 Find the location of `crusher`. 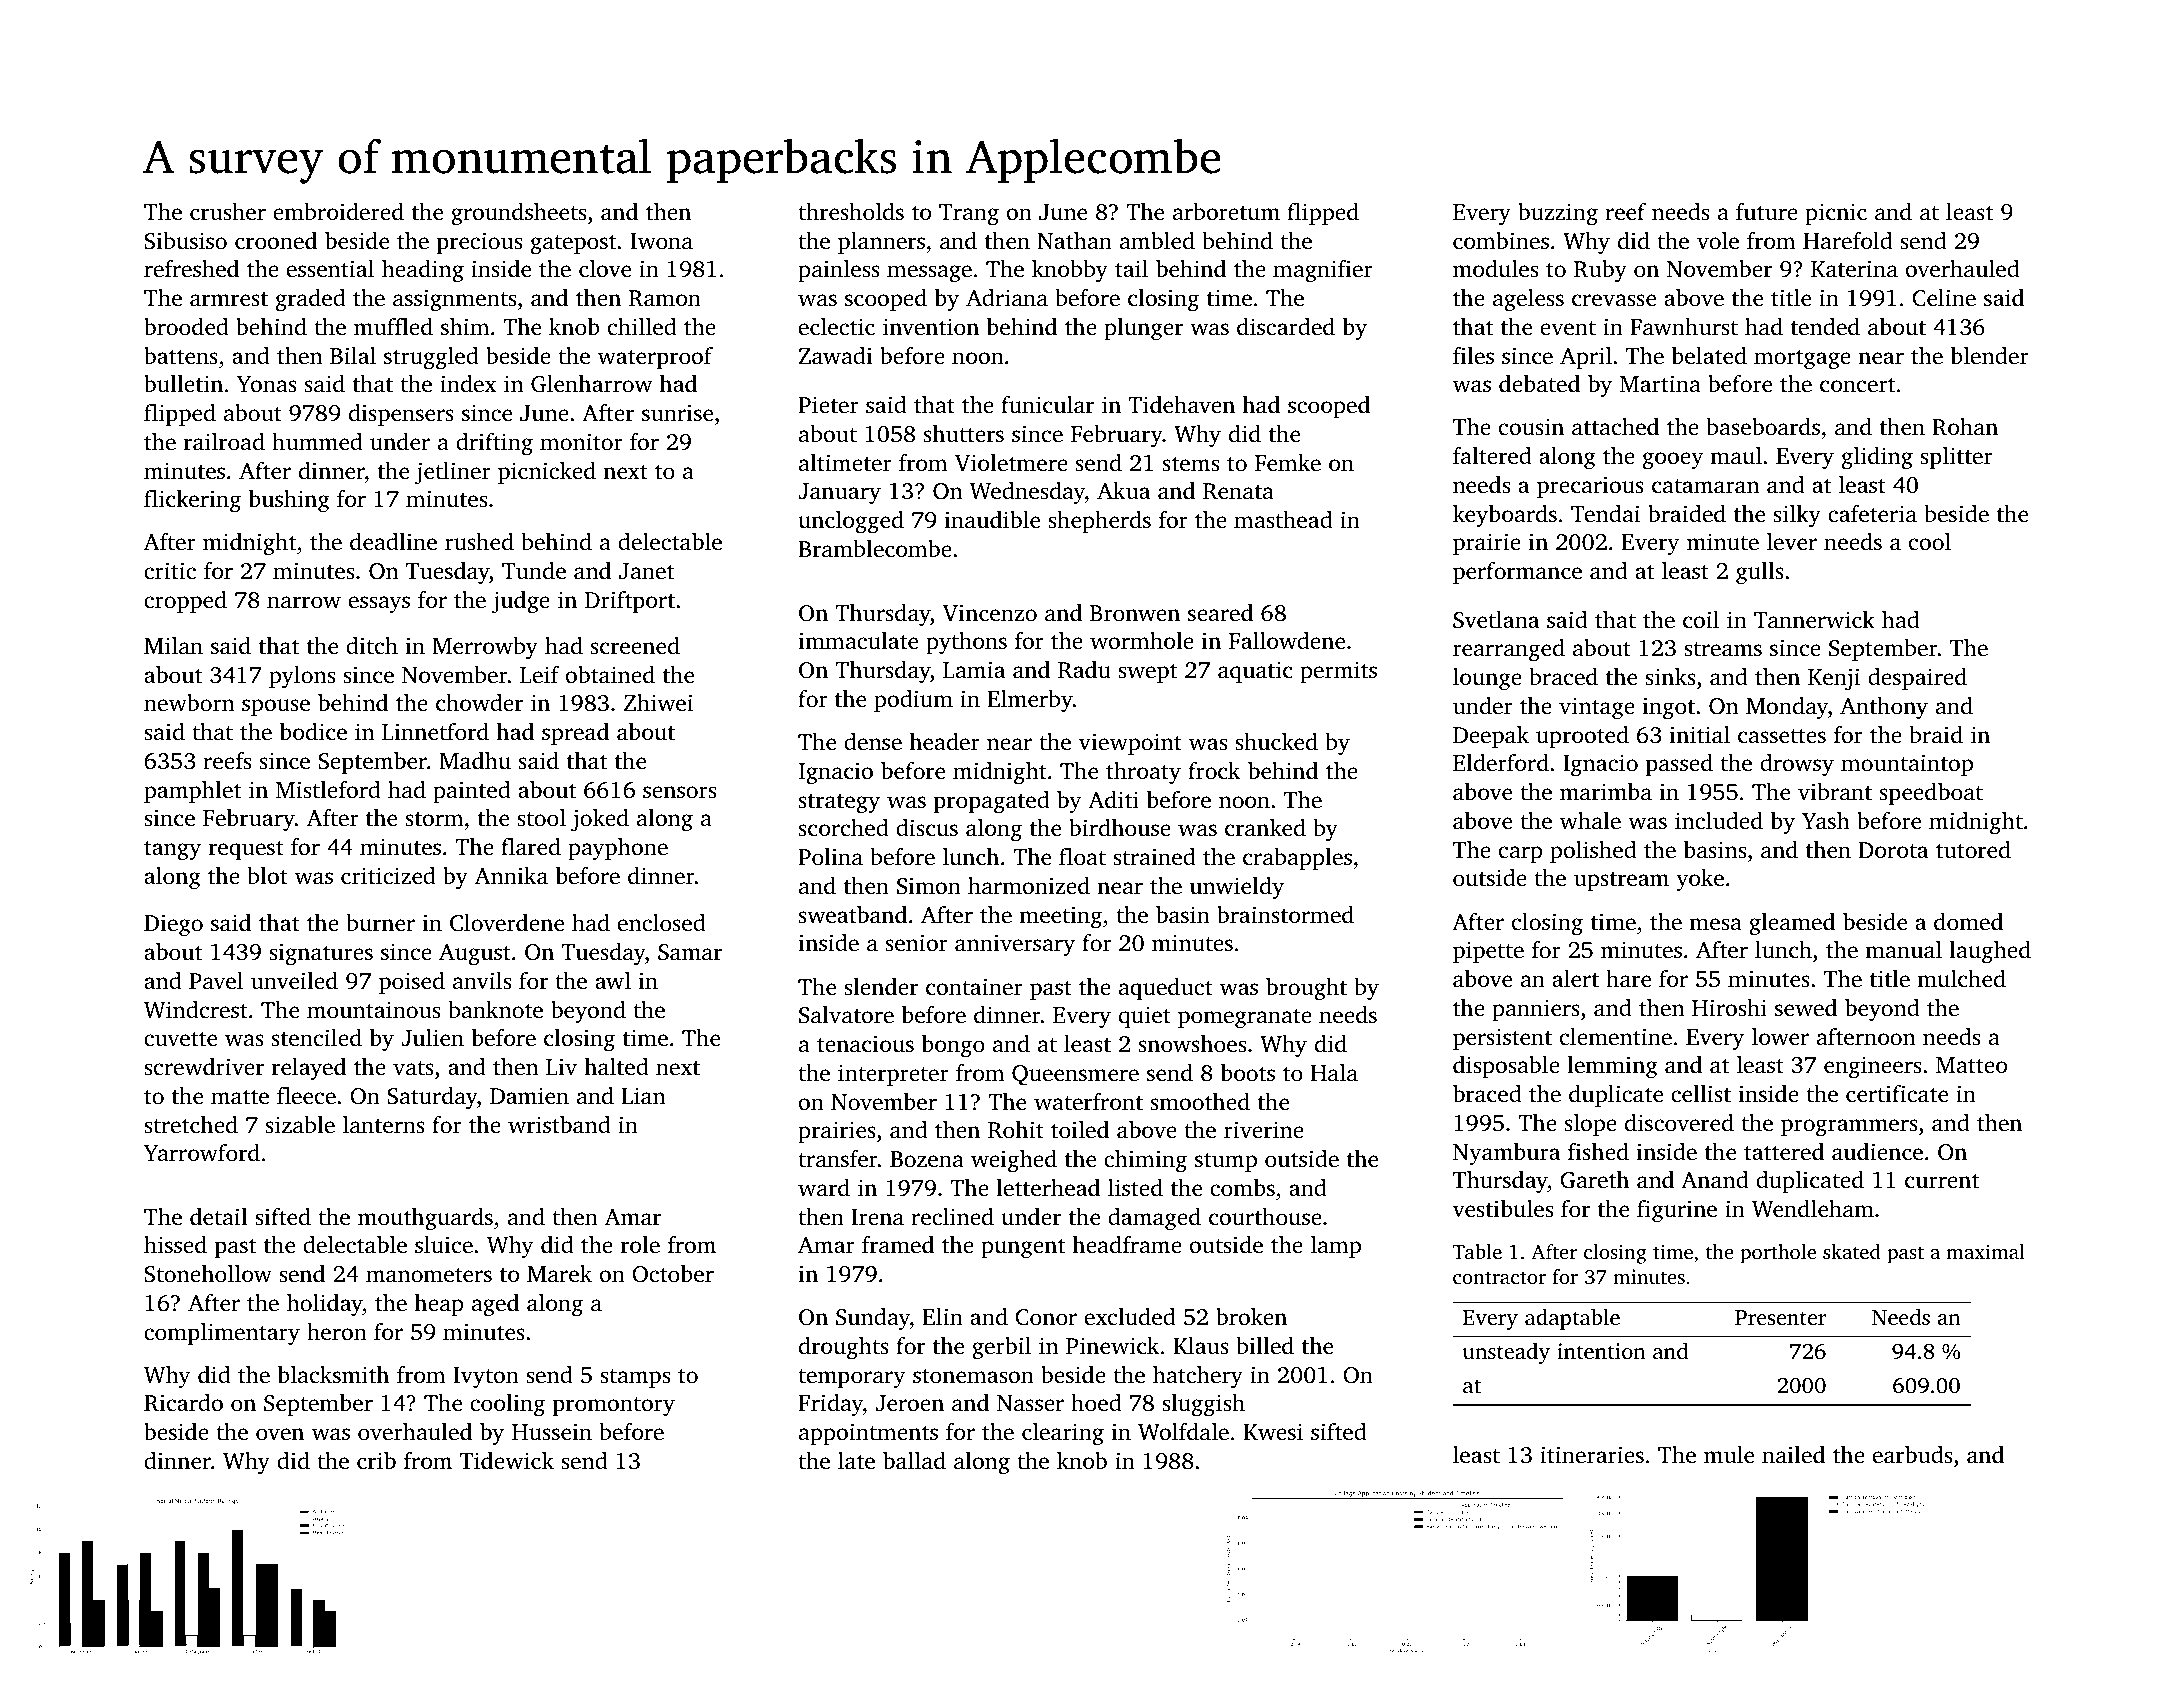

crusher is located at coordinates (228, 212).
